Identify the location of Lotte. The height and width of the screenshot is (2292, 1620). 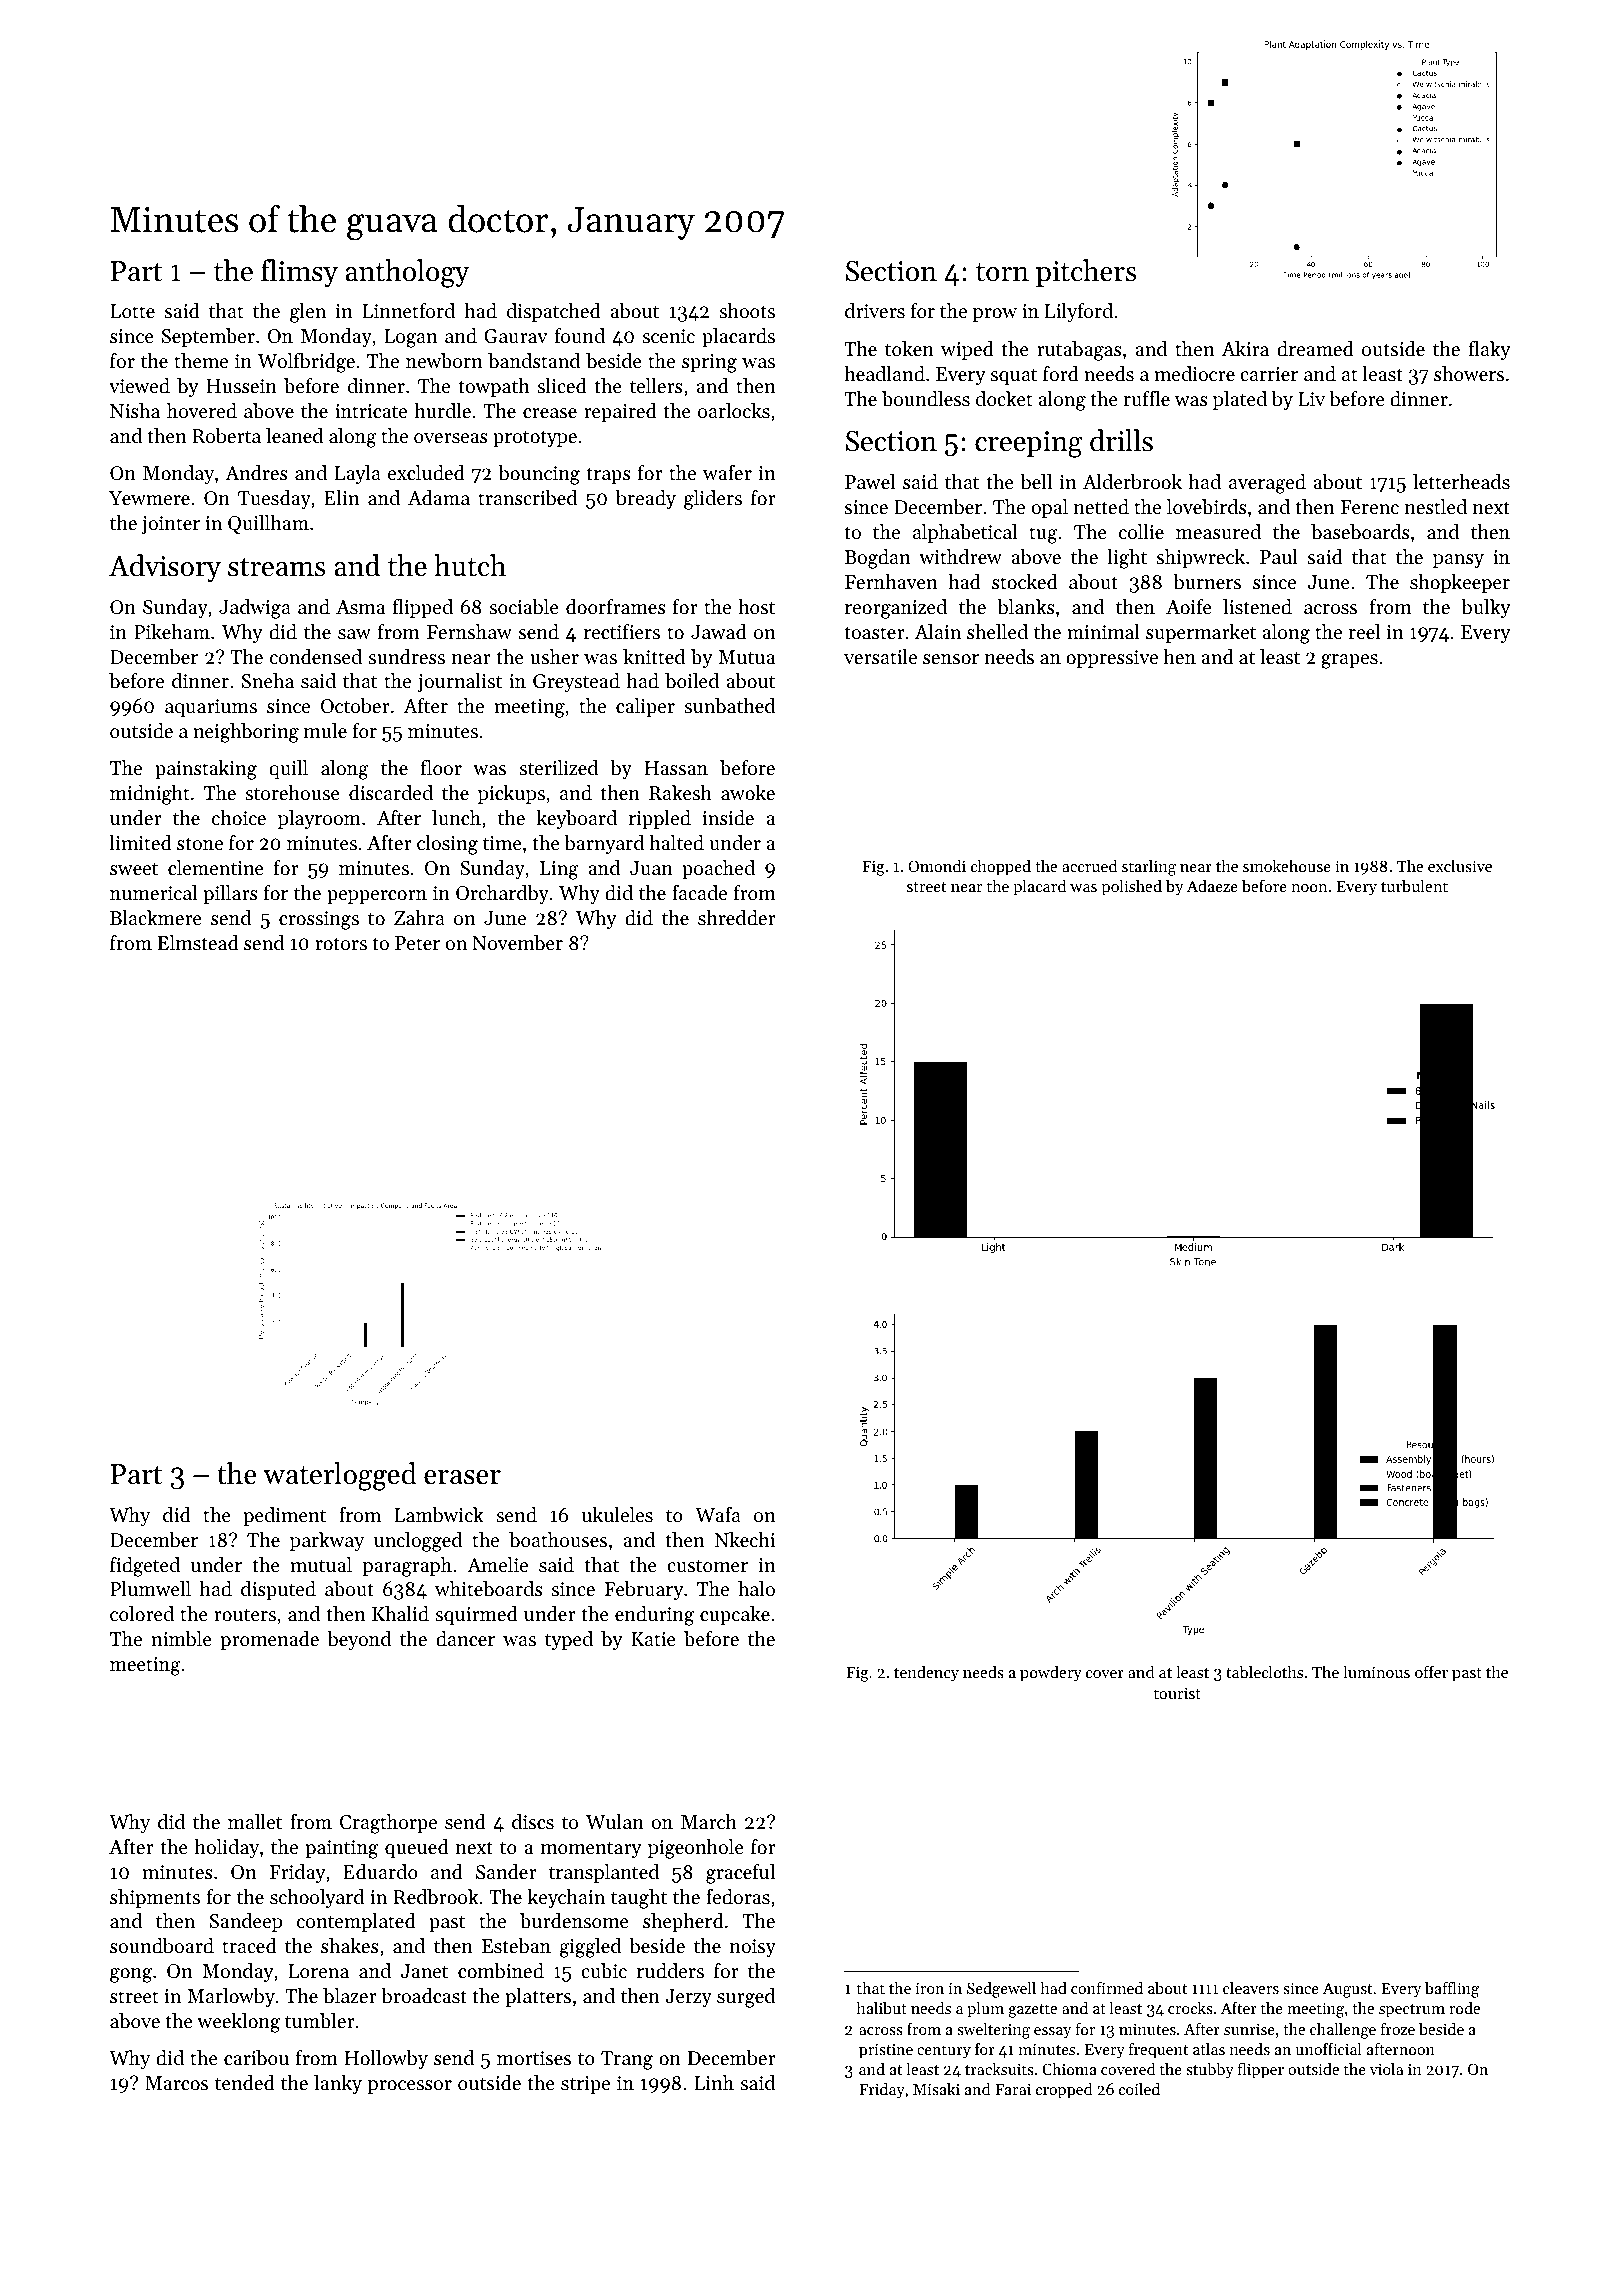
(132, 311).
